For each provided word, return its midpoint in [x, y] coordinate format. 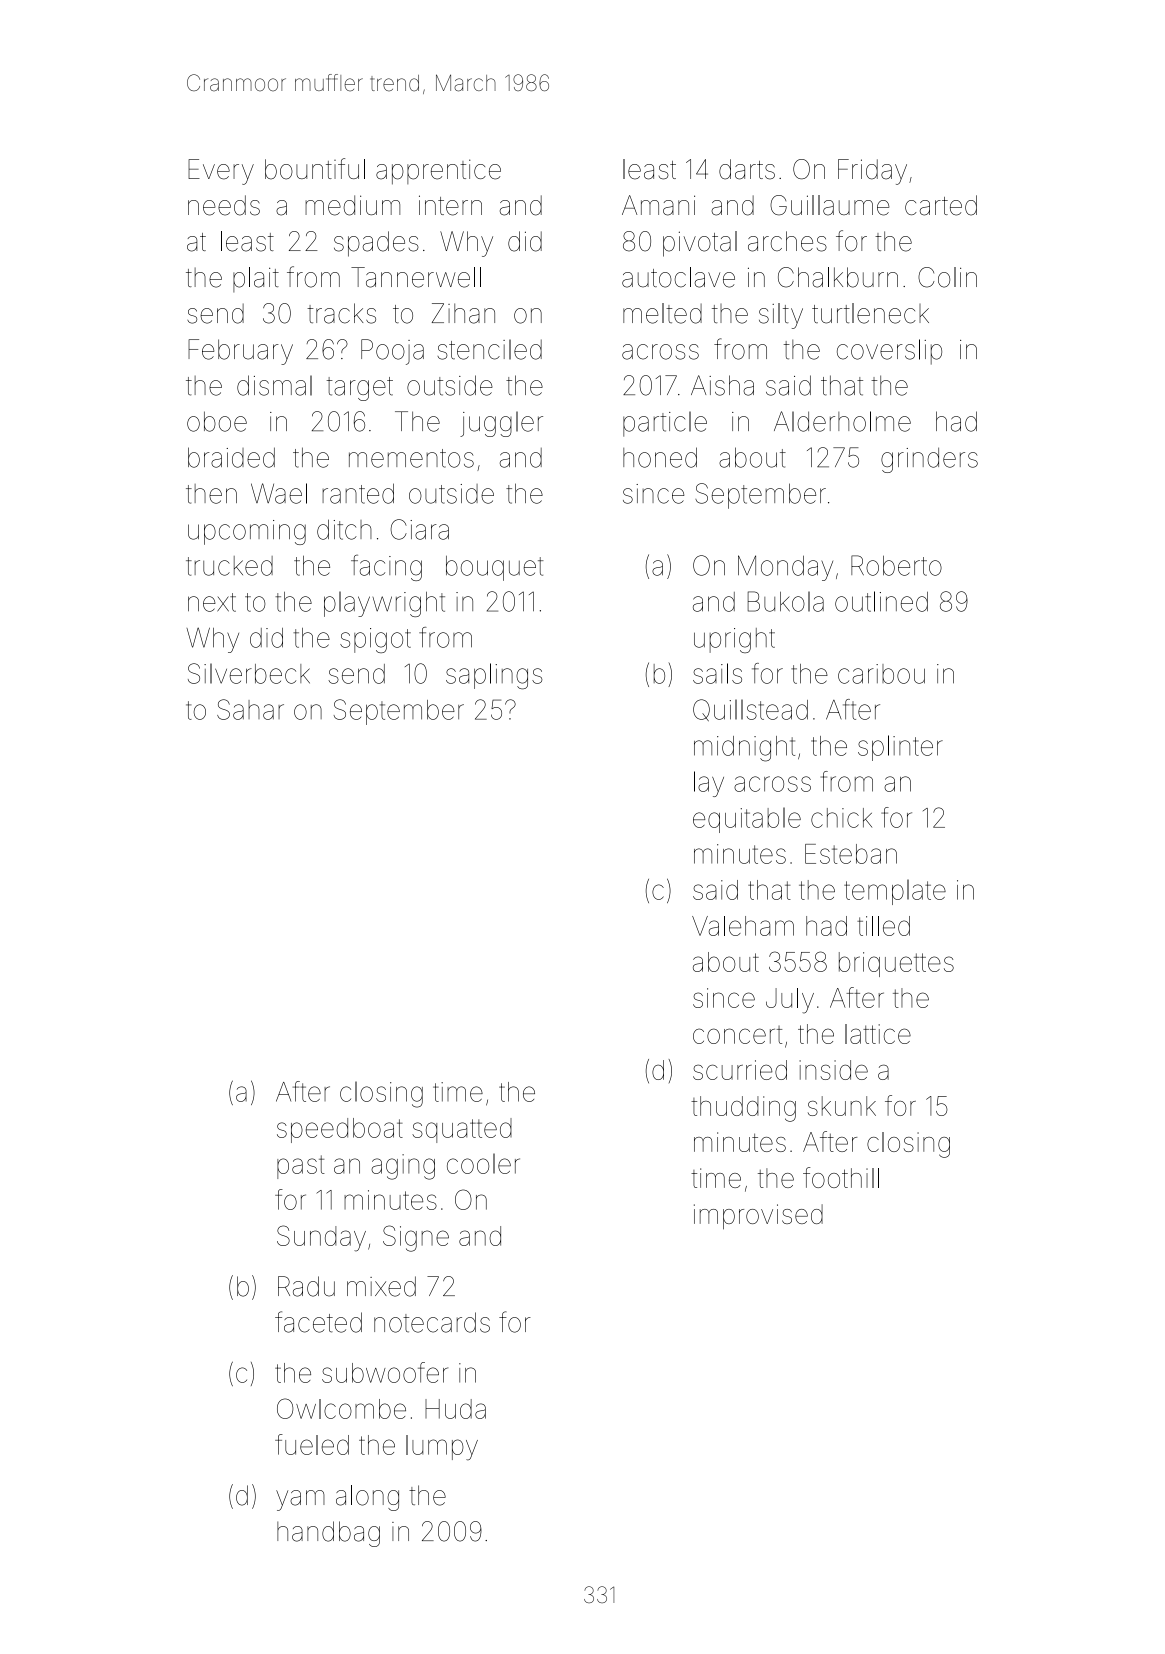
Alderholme [842, 421]
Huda [455, 1409]
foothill [841, 1177]
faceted [318, 1322]
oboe [217, 421]
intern [450, 205]
